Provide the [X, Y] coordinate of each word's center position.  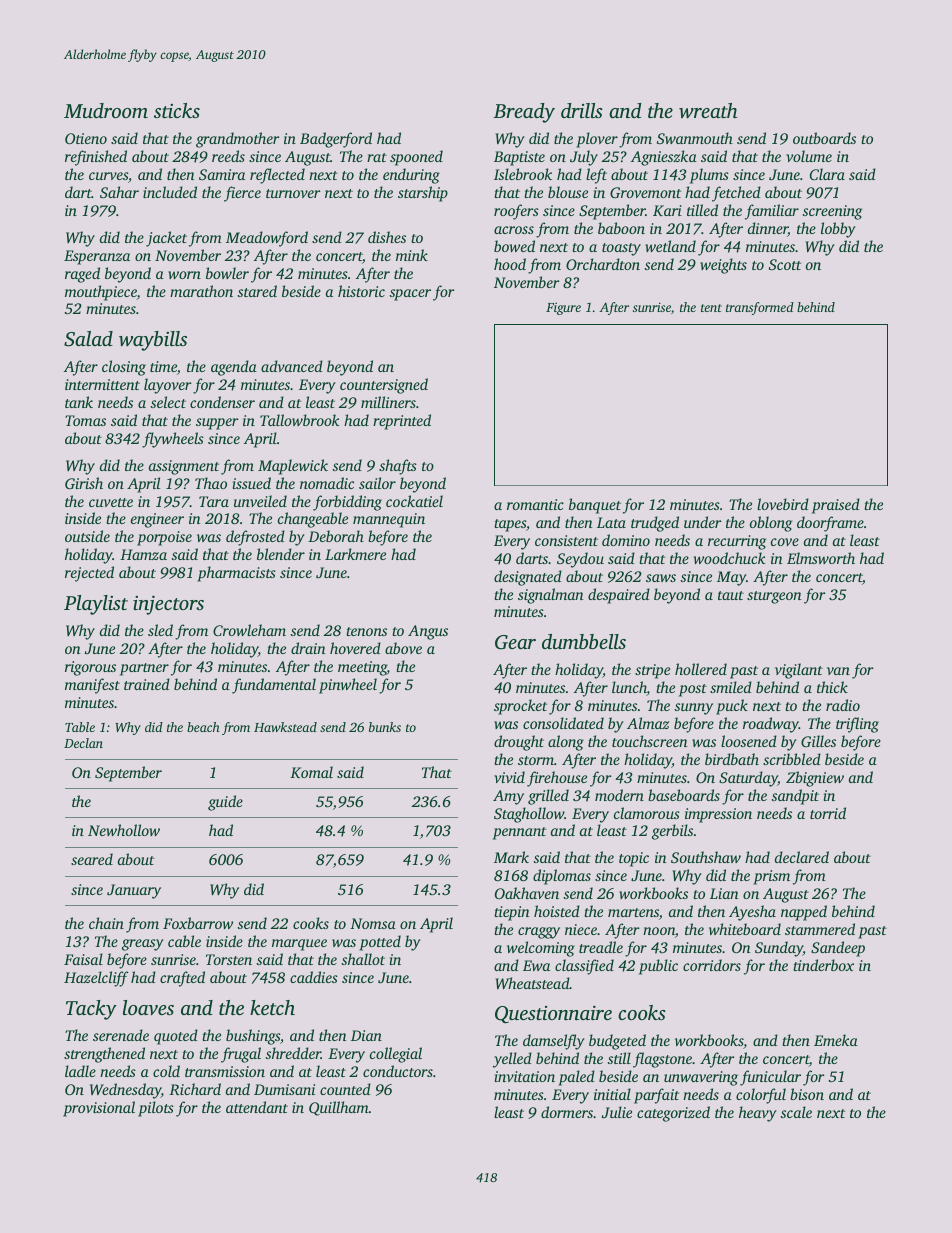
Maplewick [293, 467]
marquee [299, 945]
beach [203, 727]
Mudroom [106, 110]
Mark [511, 857]
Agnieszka [664, 158]
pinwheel [348, 686]
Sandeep [838, 949]
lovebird [783, 504]
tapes [510, 525]
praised [836, 506]
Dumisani [284, 1089]
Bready [524, 113]
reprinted [402, 422]
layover [168, 386]
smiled [731, 687]
